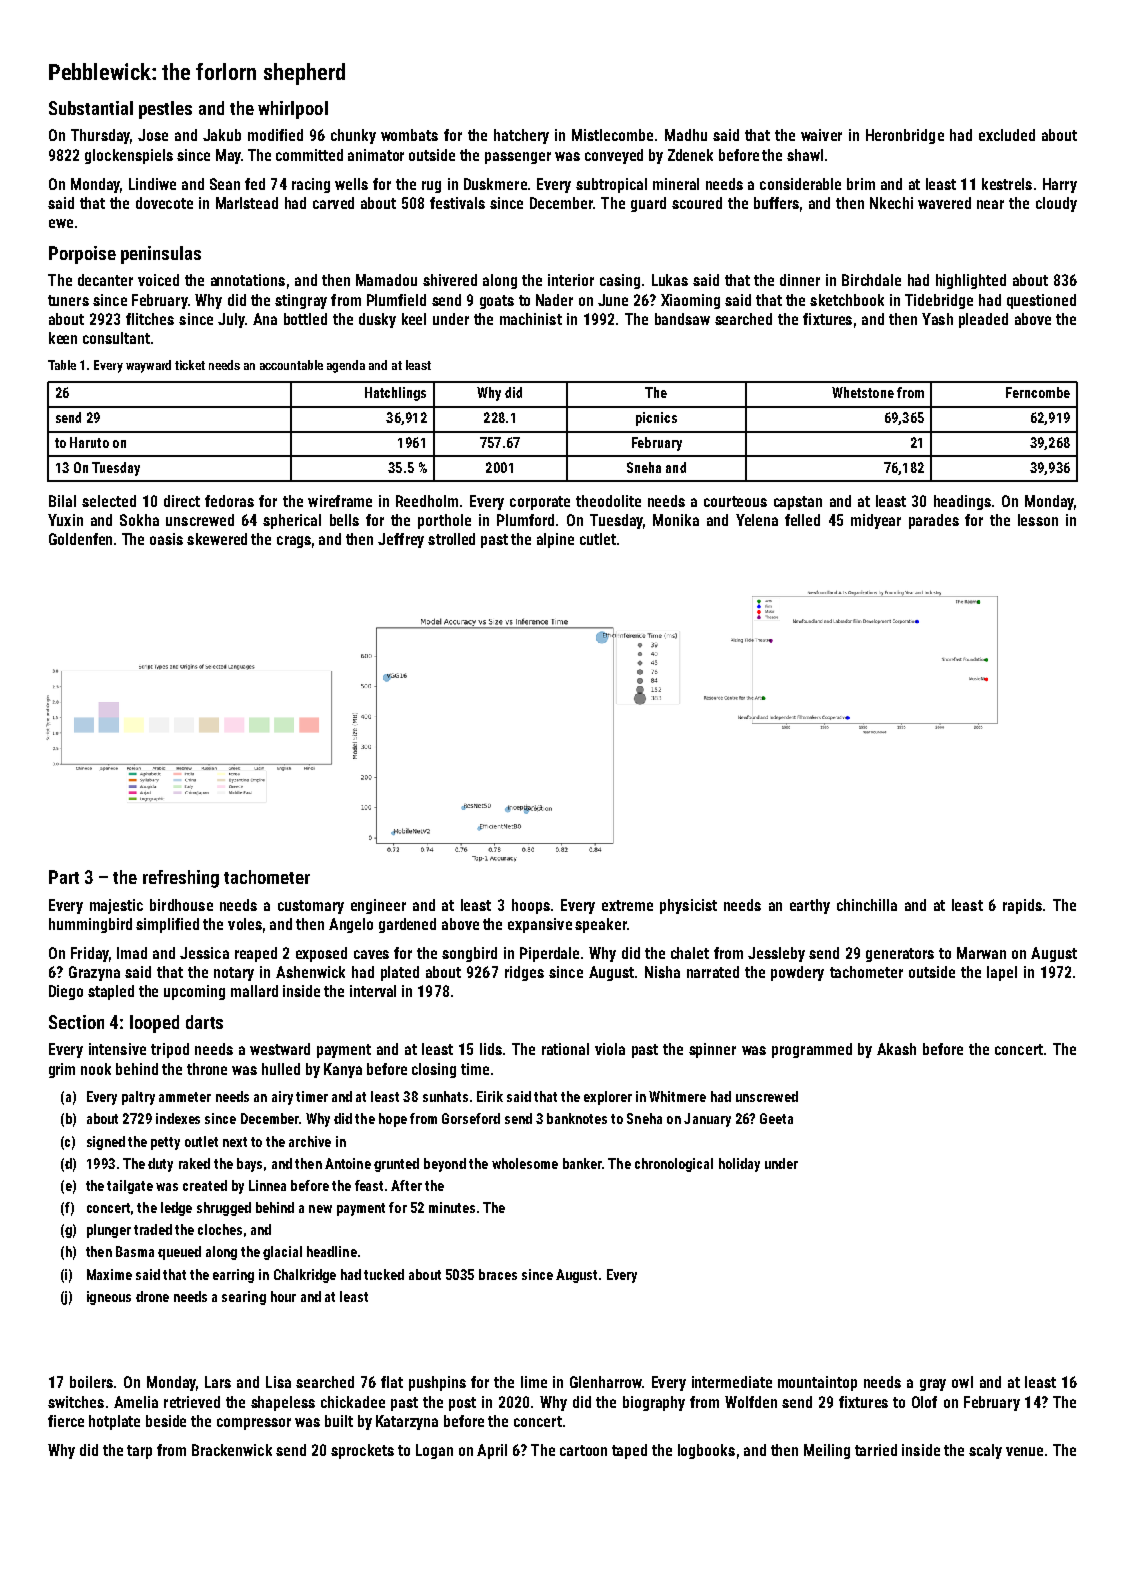 This image has height=1591, width=1125. What do you see at coordinates (275, 135) in the image?
I see `modified` at bounding box center [275, 135].
